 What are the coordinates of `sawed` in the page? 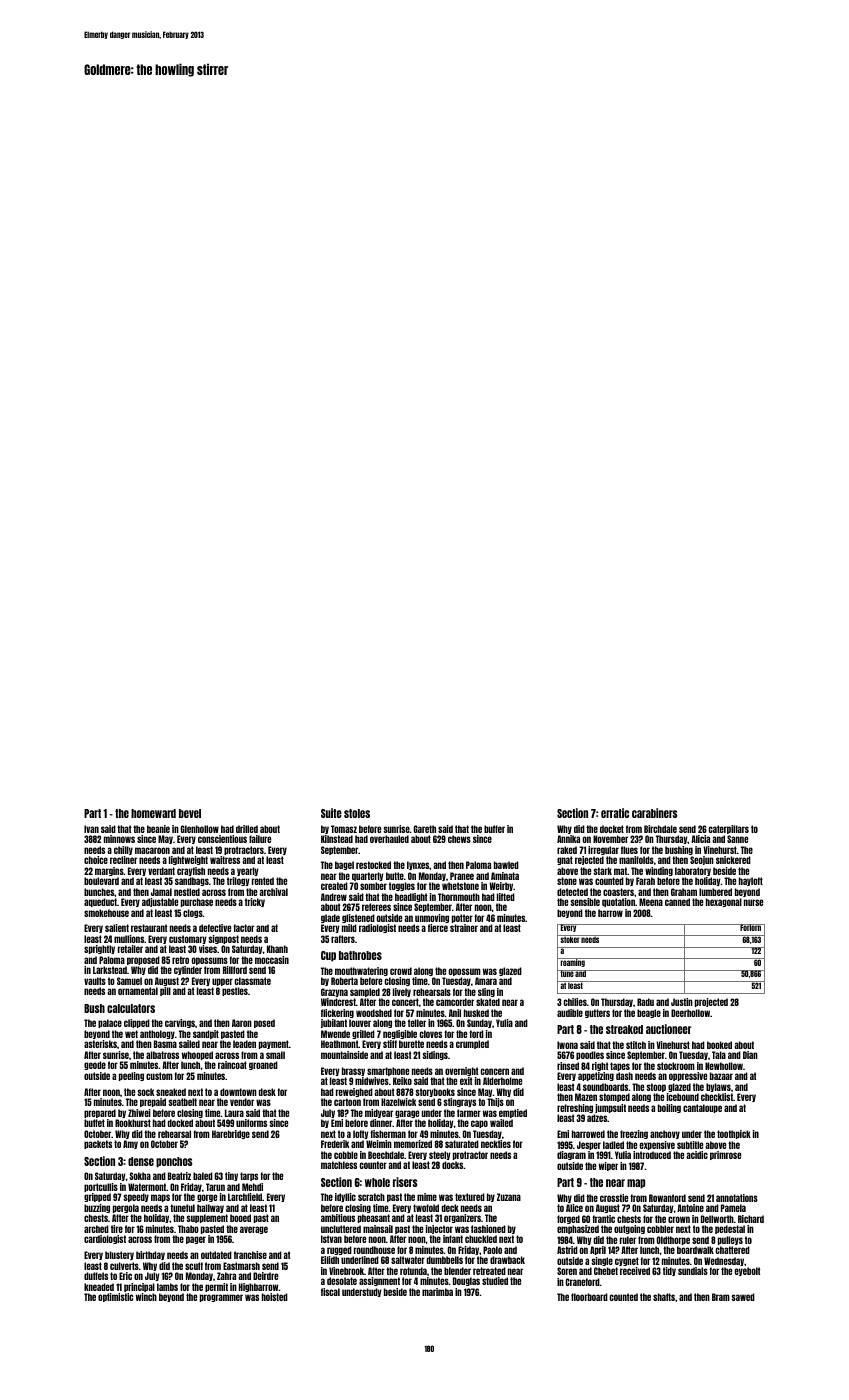 It's located at (743, 1297).
